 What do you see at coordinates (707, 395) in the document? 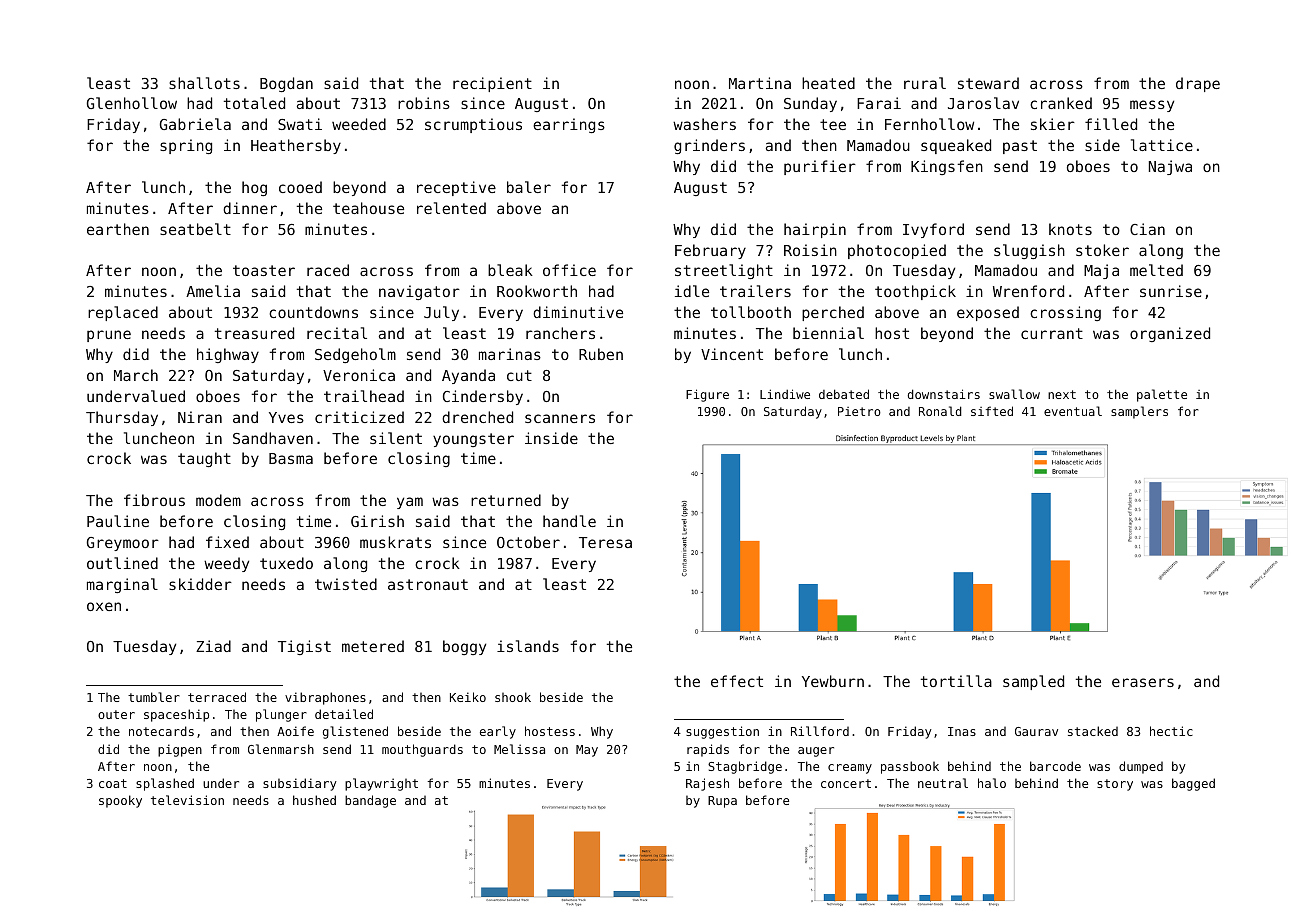
I see `Figure` at bounding box center [707, 395].
